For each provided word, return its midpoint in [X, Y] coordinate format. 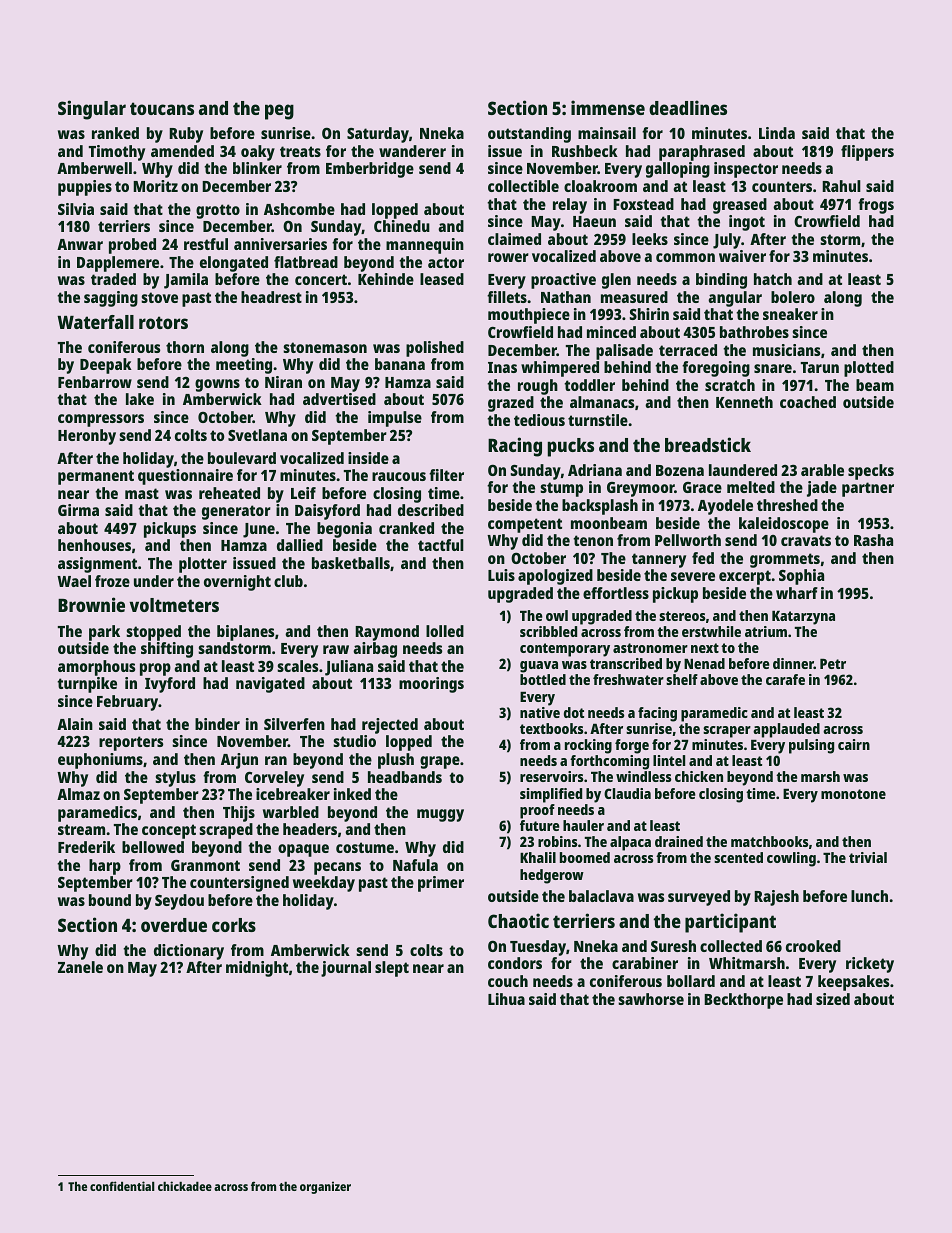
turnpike [87, 685]
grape [440, 762]
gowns [217, 385]
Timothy [117, 153]
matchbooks [769, 841]
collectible [523, 186]
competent [525, 525]
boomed [585, 857]
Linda [777, 133]
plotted [869, 369]
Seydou [179, 902]
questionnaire [185, 477]
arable [822, 470]
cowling [791, 859]
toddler [589, 385]
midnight [257, 969]
